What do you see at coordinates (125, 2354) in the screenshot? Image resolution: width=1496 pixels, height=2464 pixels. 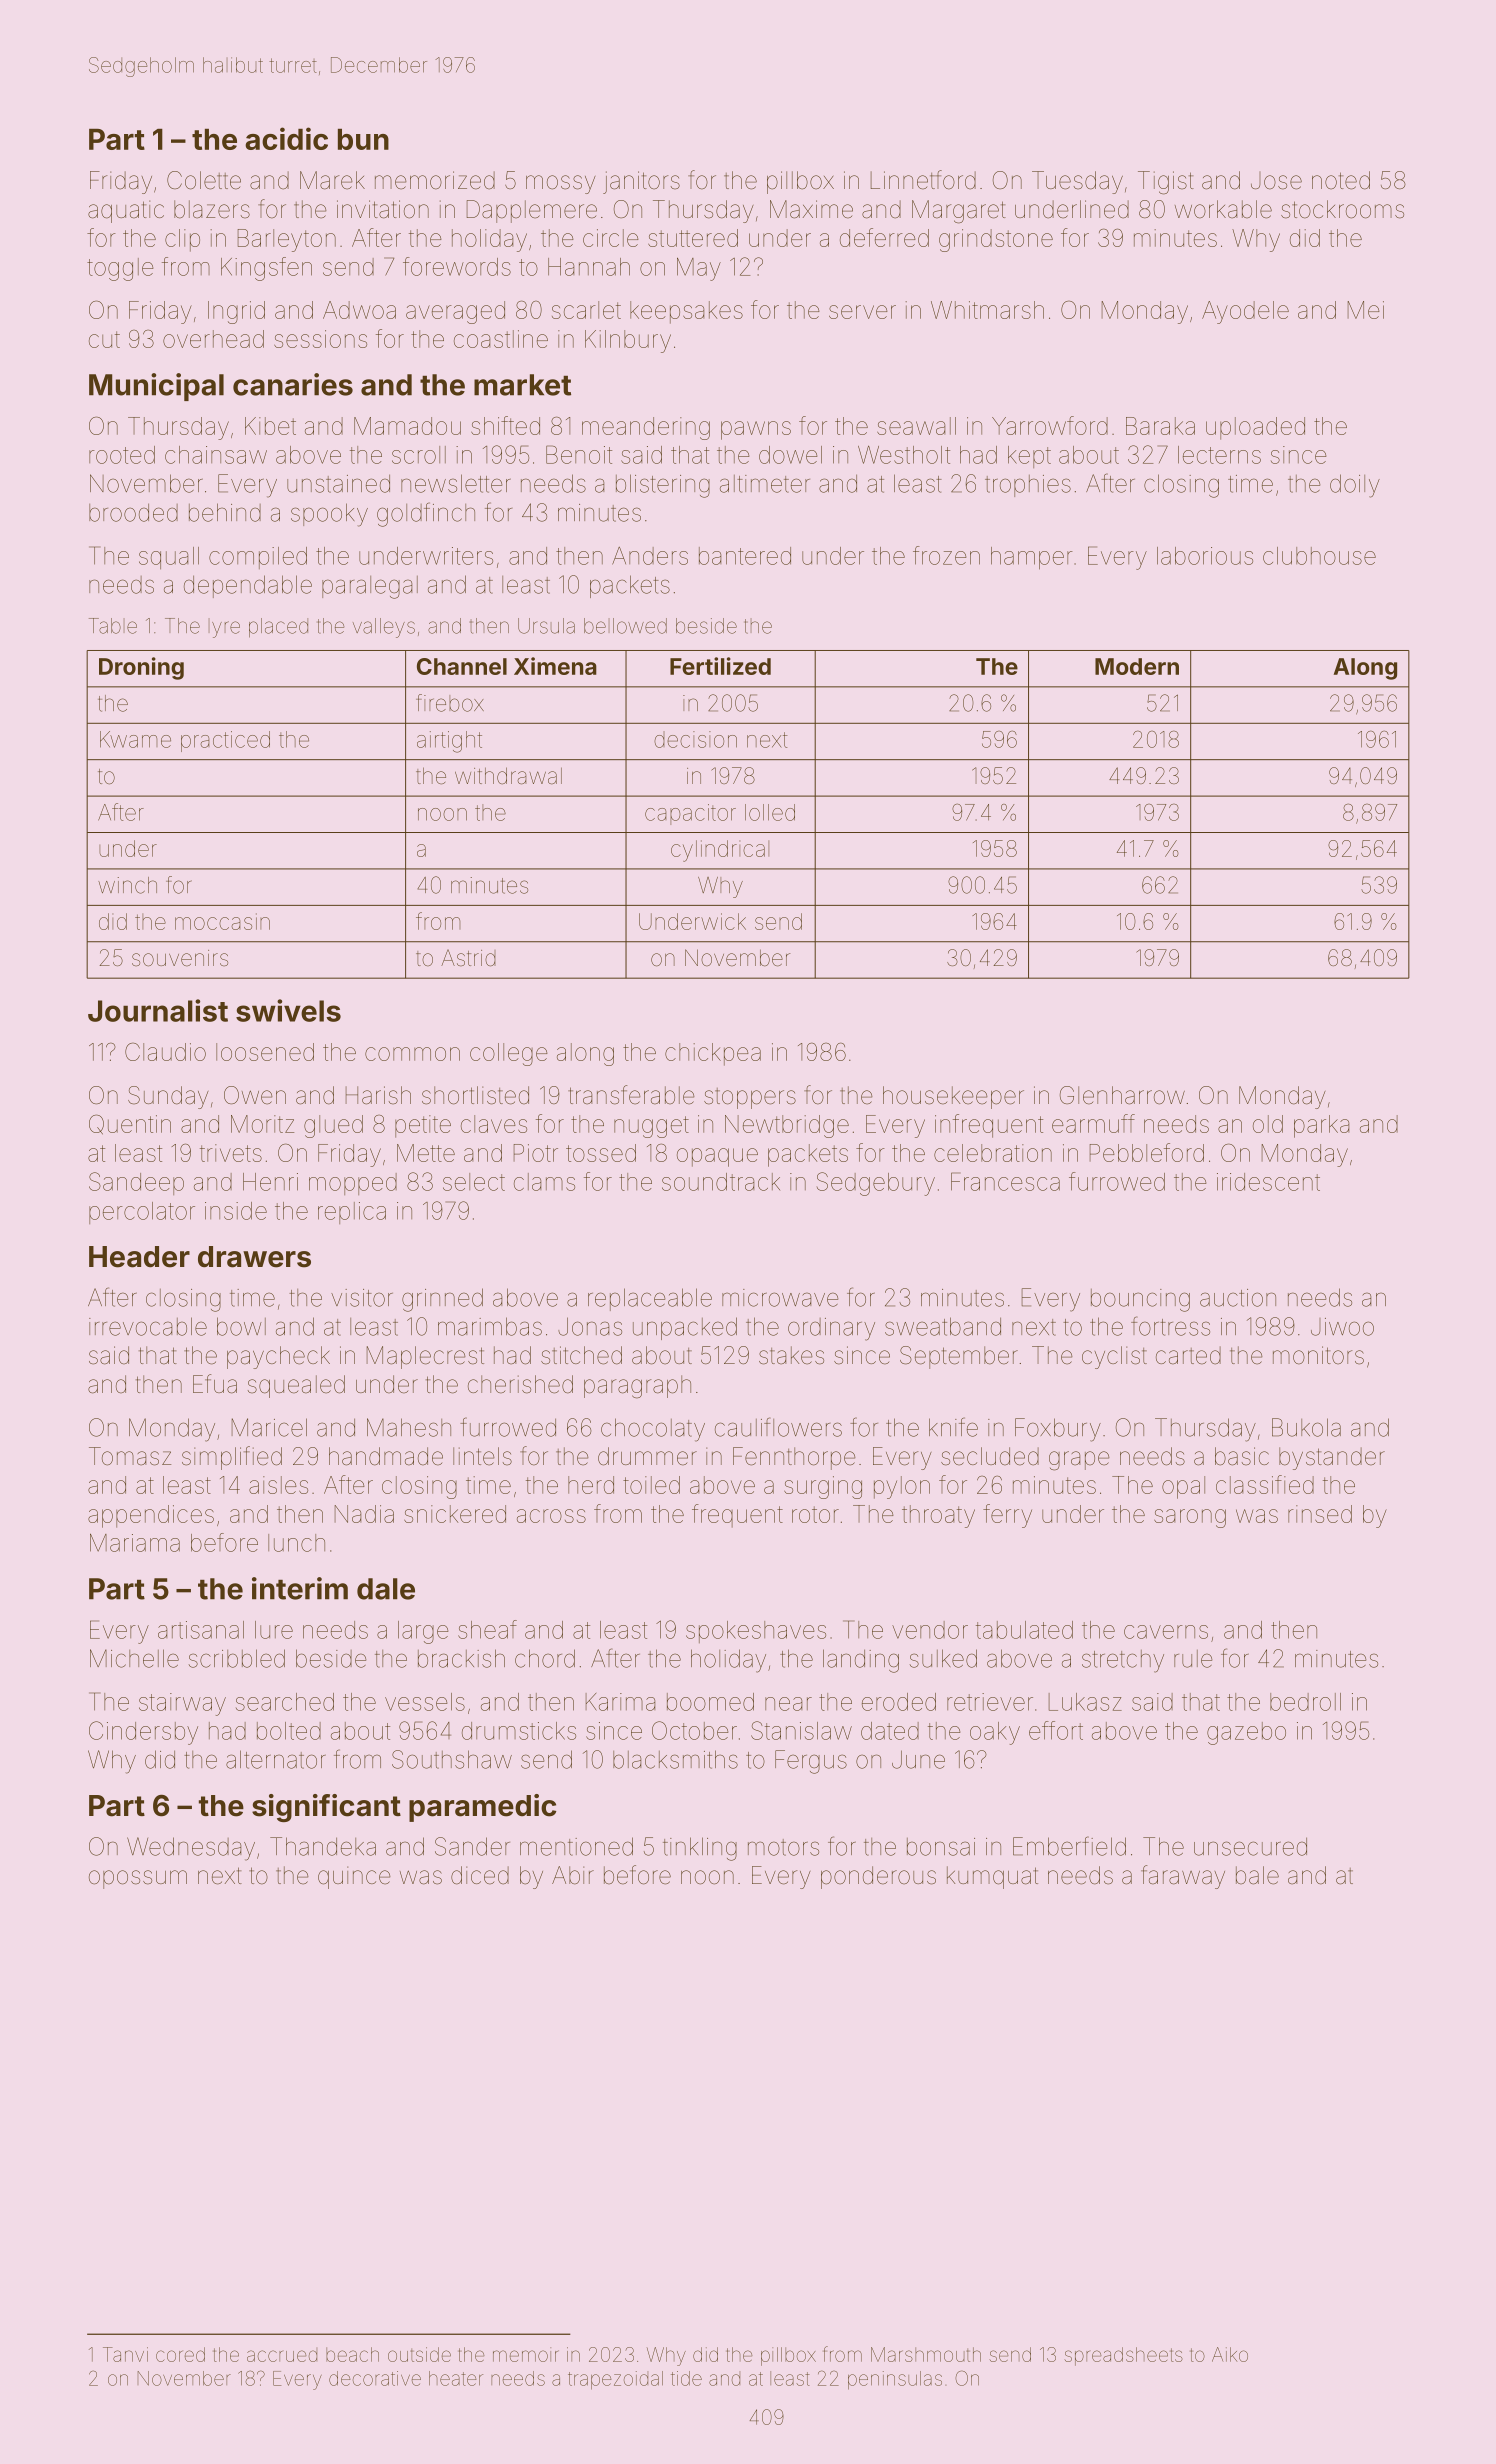 I see `Tanvi` at bounding box center [125, 2354].
